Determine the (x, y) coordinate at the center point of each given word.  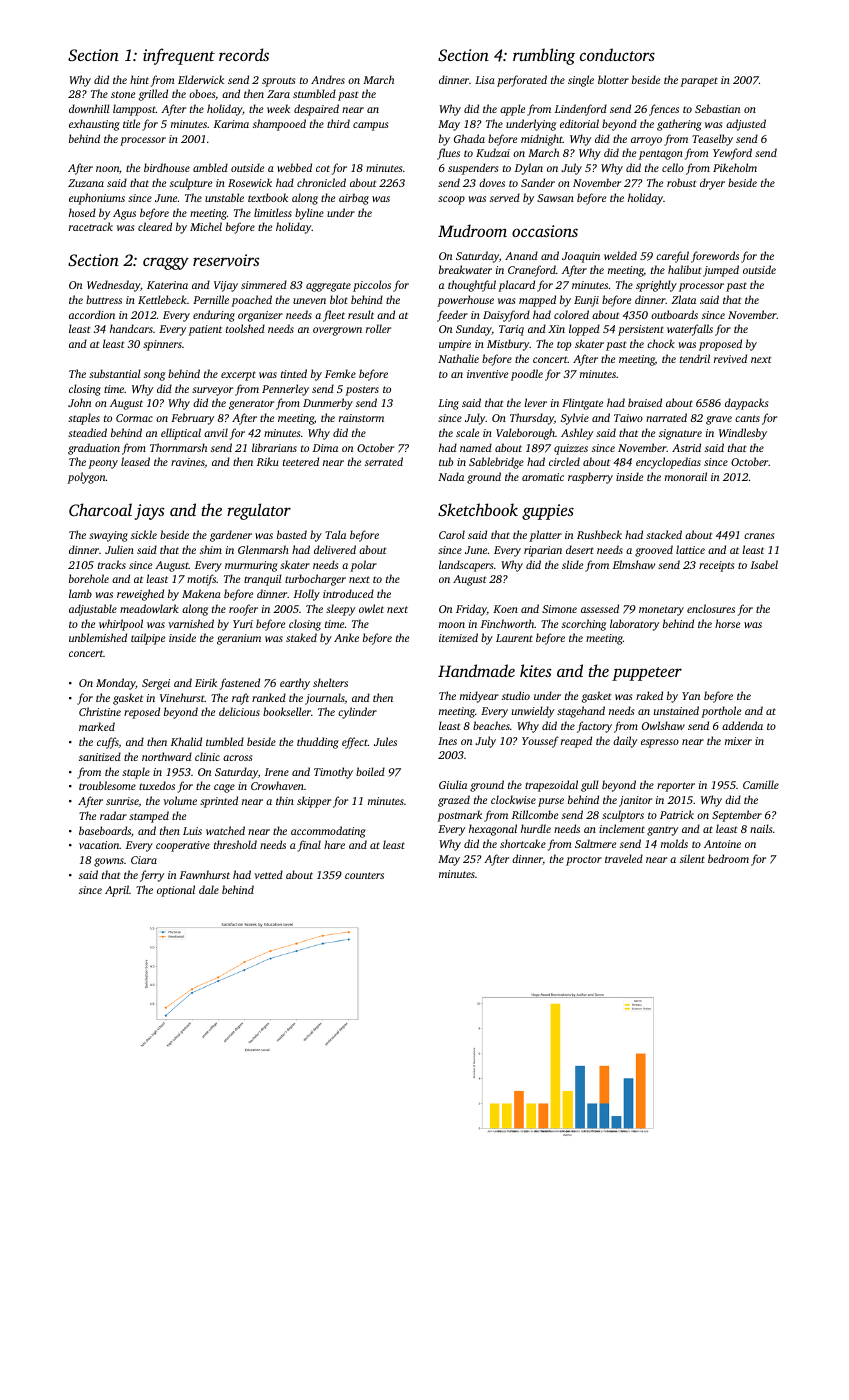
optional (176, 891)
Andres (328, 79)
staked (301, 637)
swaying (108, 536)
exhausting (94, 125)
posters (362, 391)
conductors (617, 54)
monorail (686, 476)
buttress (104, 299)
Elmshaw (634, 564)
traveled (624, 858)
